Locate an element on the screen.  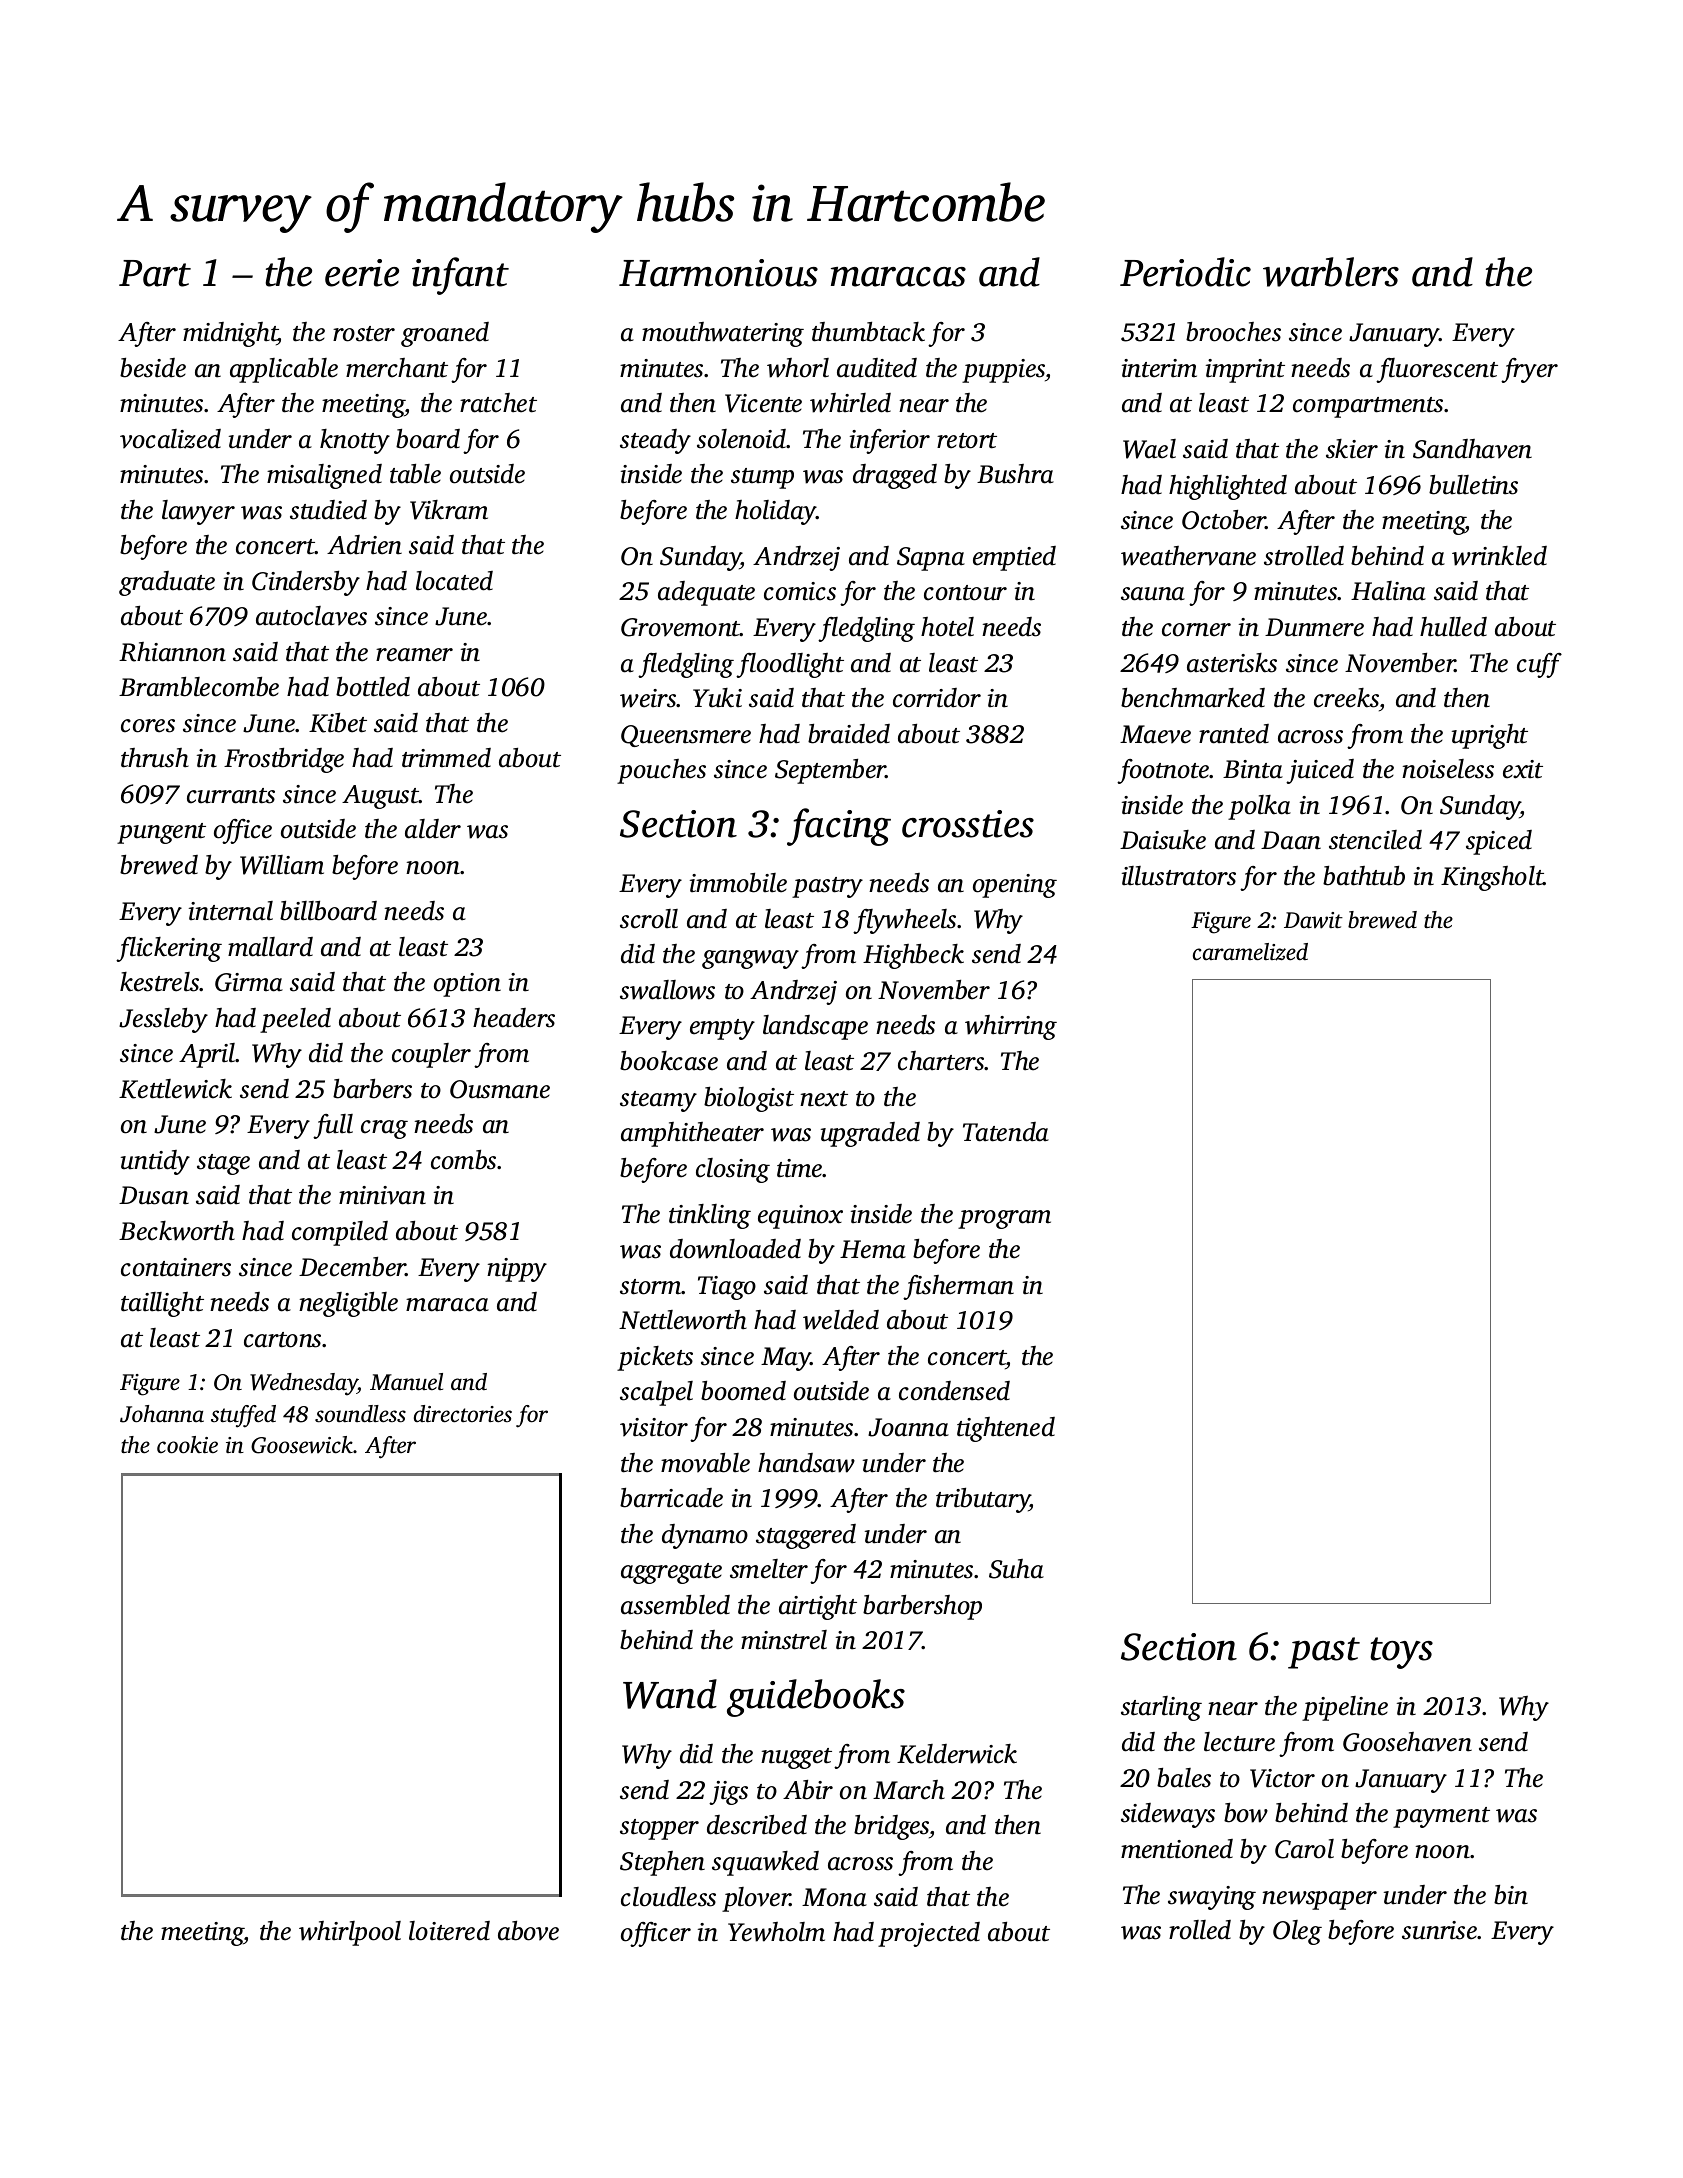
applicable is located at coordinates (284, 370).
